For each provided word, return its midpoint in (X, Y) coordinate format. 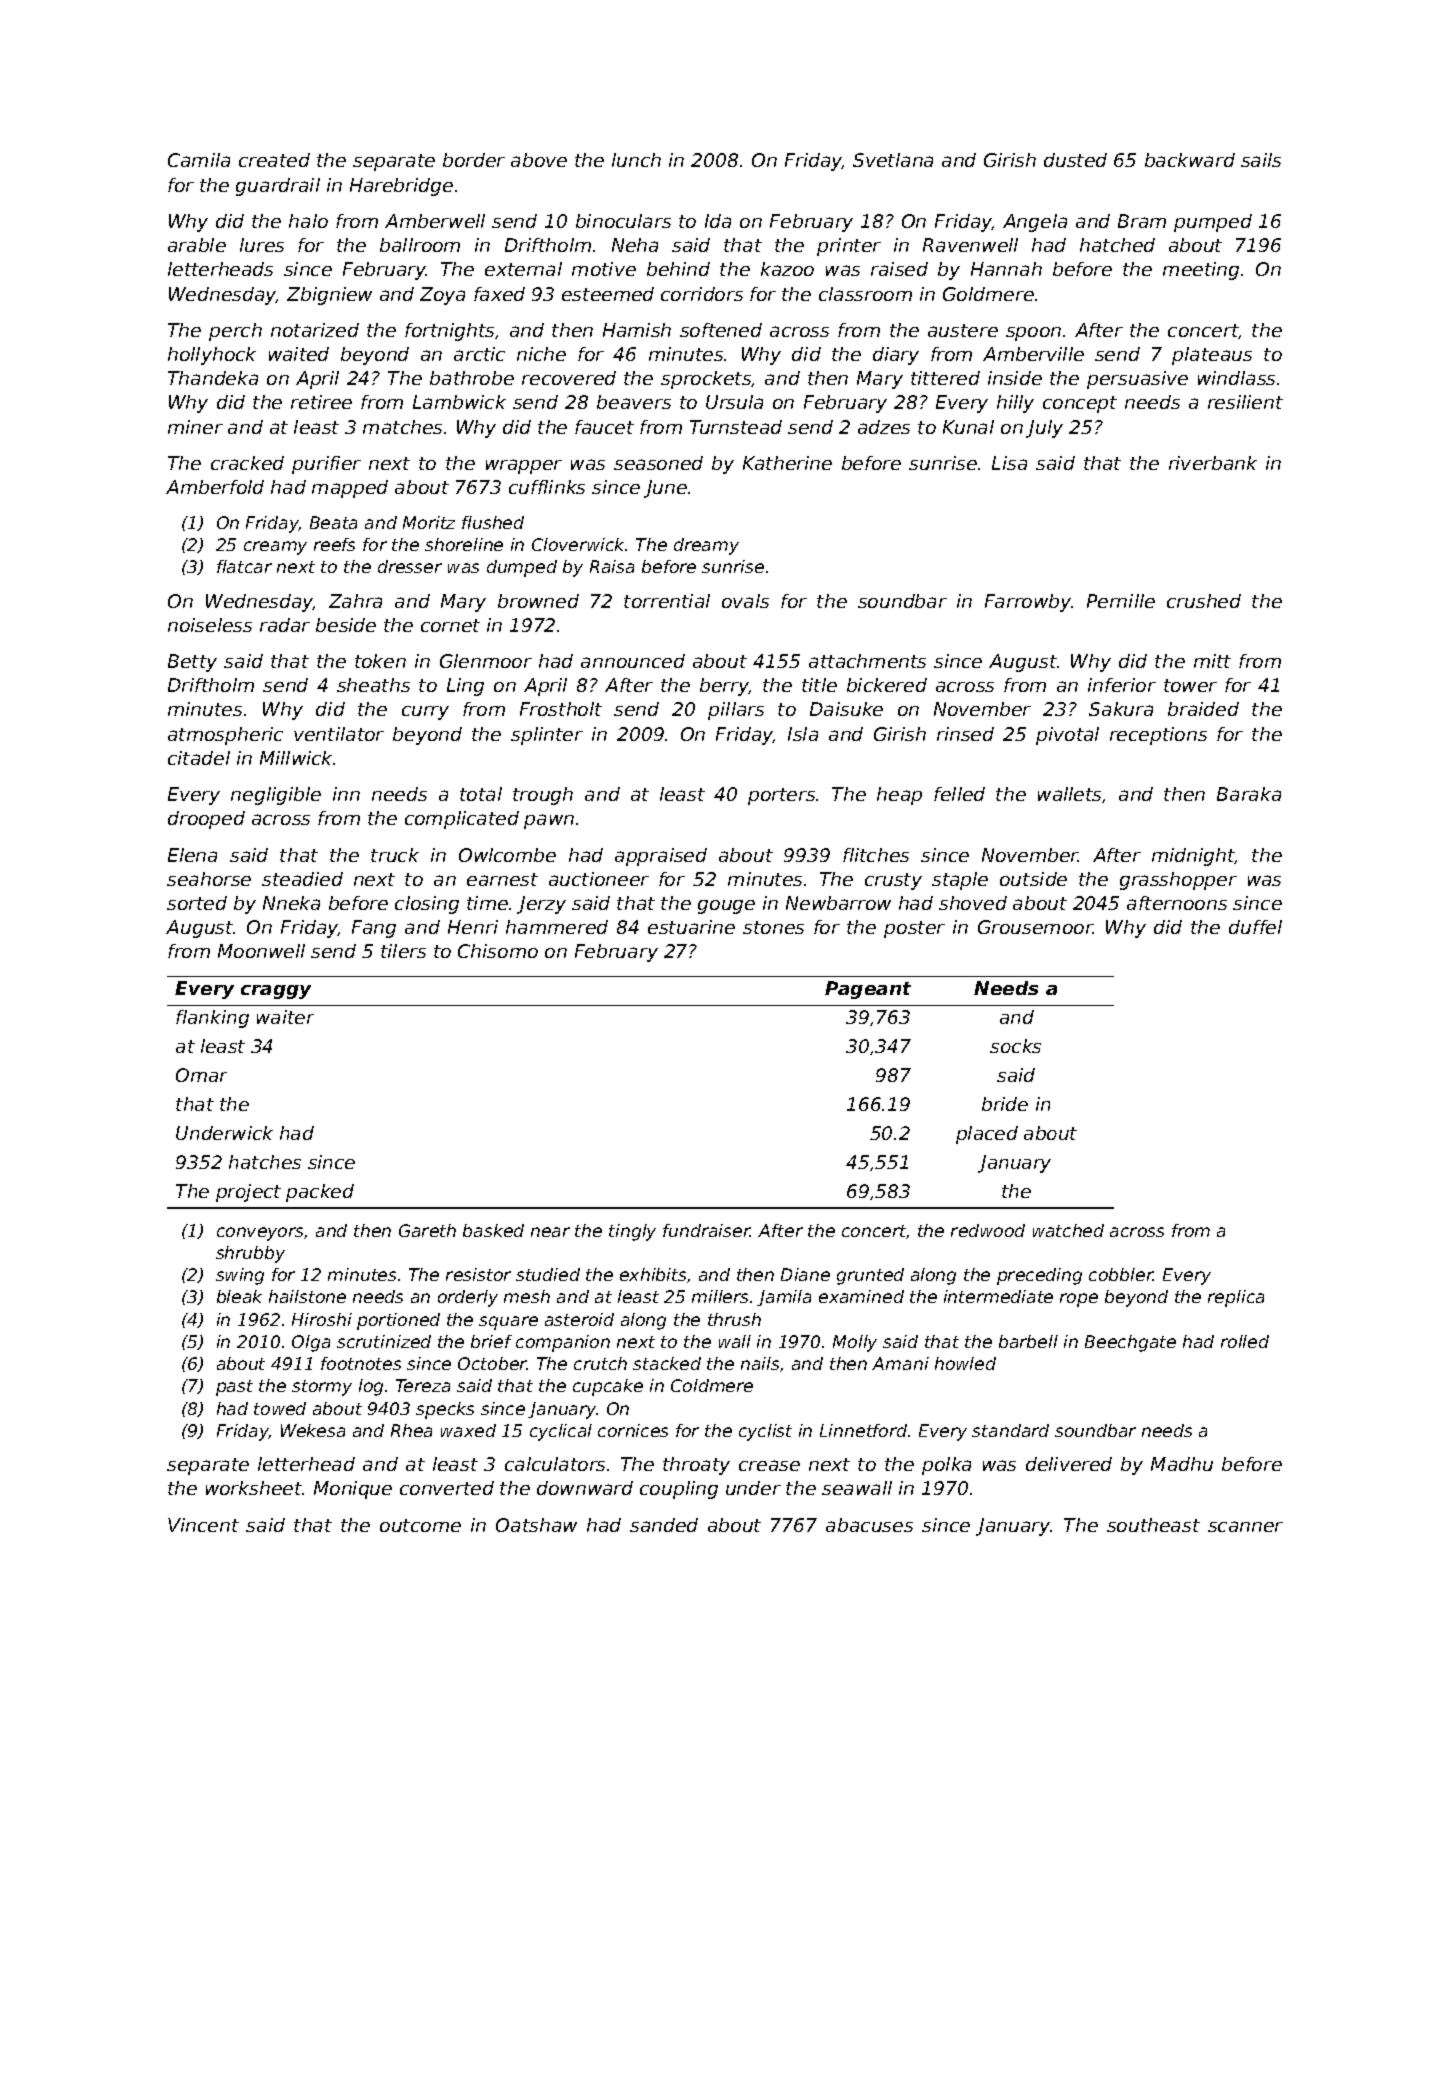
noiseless (210, 625)
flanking (212, 1019)
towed (280, 1408)
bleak (239, 1296)
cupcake (608, 1387)
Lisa (1009, 463)
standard (1010, 1430)
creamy (275, 548)
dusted (1075, 160)
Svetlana (893, 160)
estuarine (691, 927)
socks (1015, 1046)
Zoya (442, 296)
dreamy (706, 546)
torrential (667, 601)
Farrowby (1028, 603)
